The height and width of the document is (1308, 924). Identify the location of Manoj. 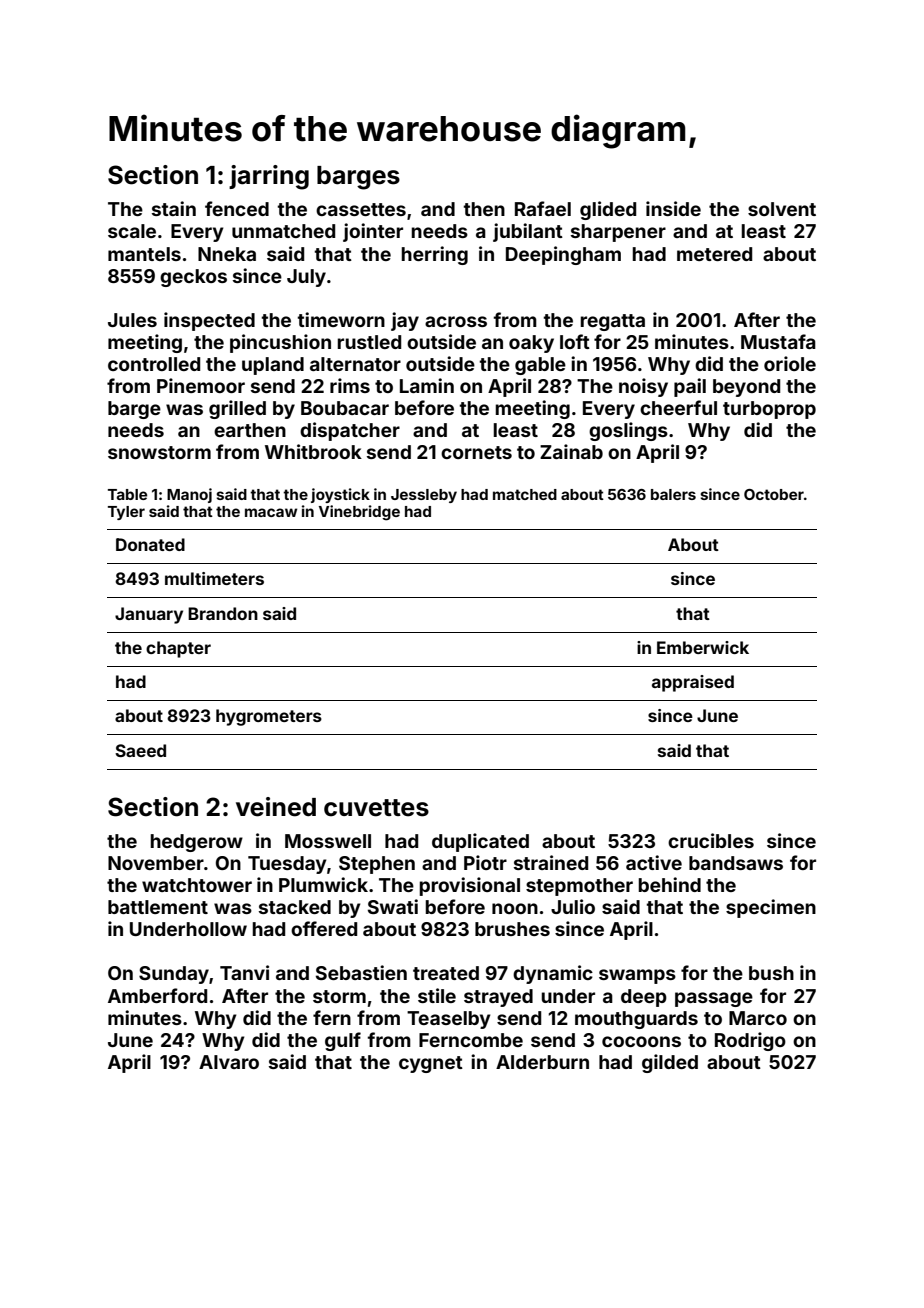
(189, 495).
